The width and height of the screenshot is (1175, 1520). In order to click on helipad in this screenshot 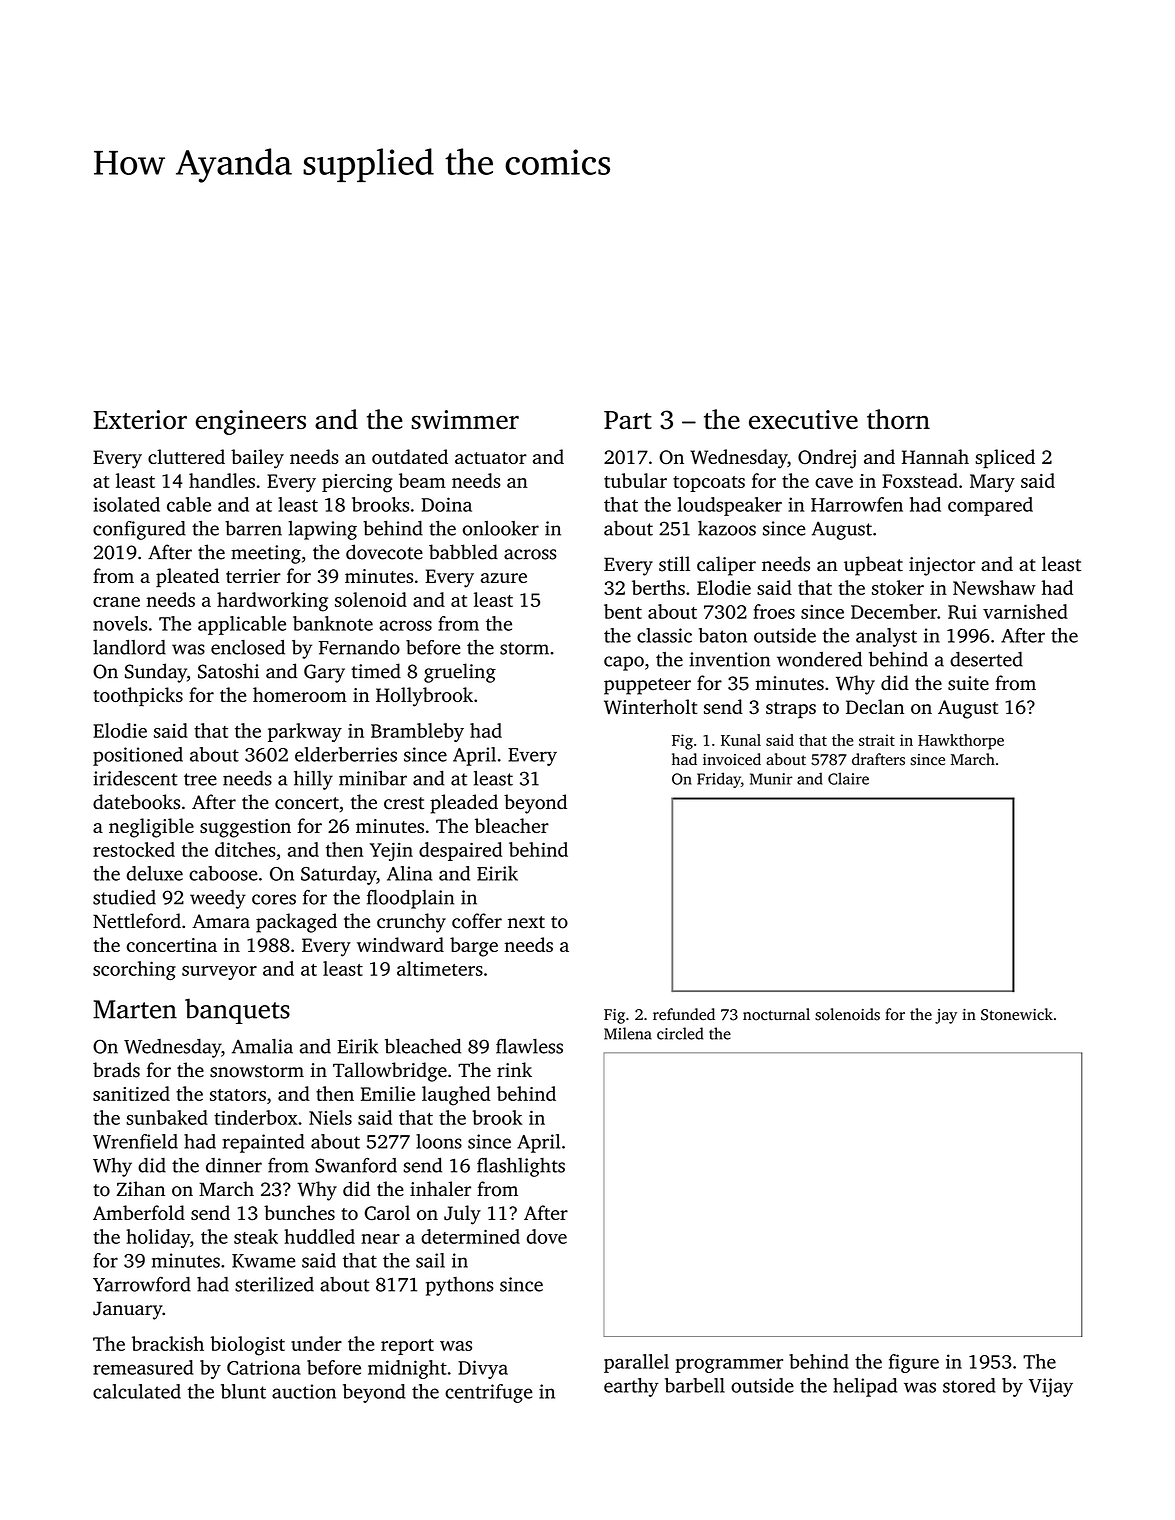, I will do `click(865, 1387)`.
